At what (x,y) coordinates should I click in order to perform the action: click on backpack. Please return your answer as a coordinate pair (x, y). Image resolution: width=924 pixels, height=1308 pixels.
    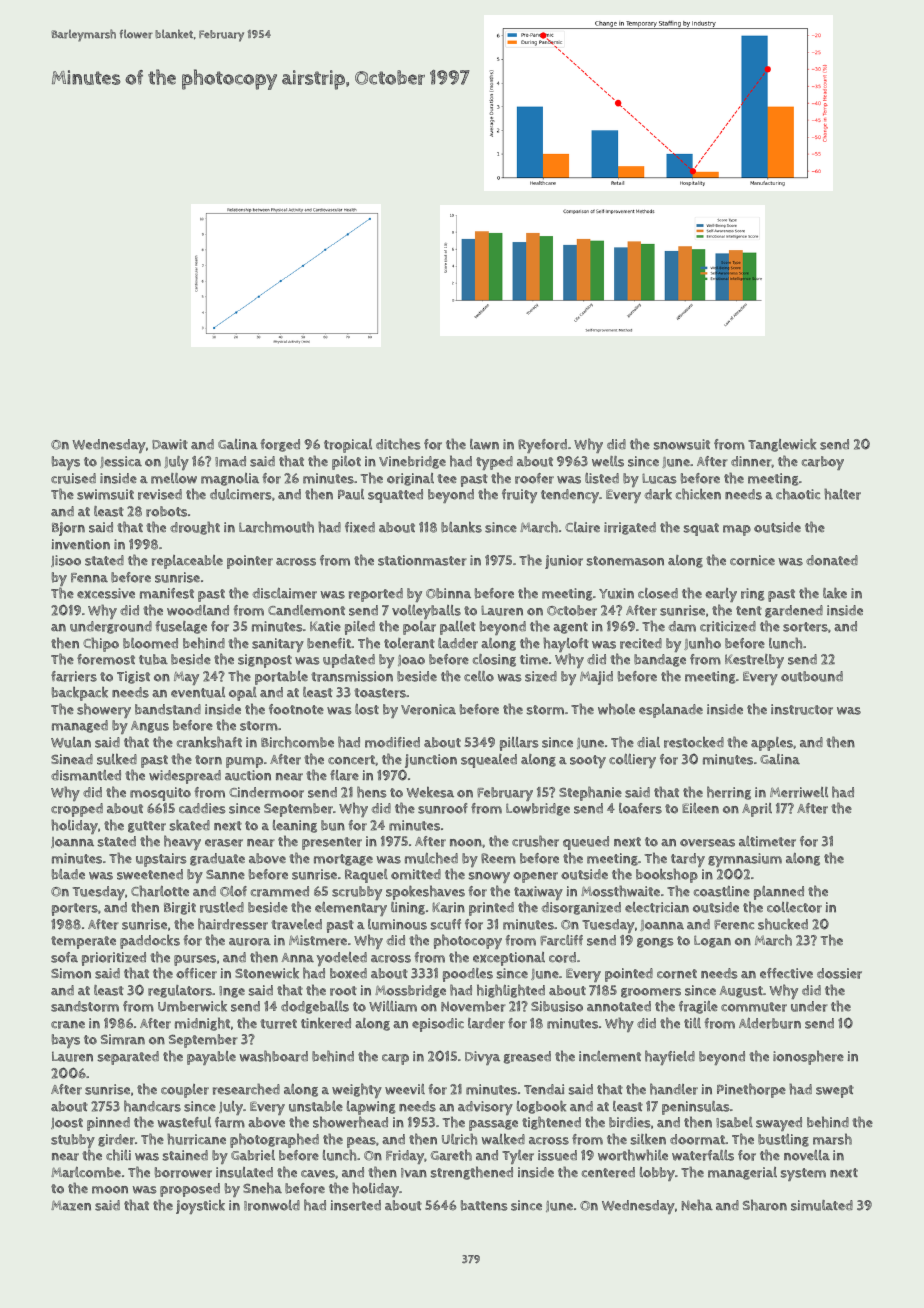
    Looking at the image, I should click on (80, 694).
